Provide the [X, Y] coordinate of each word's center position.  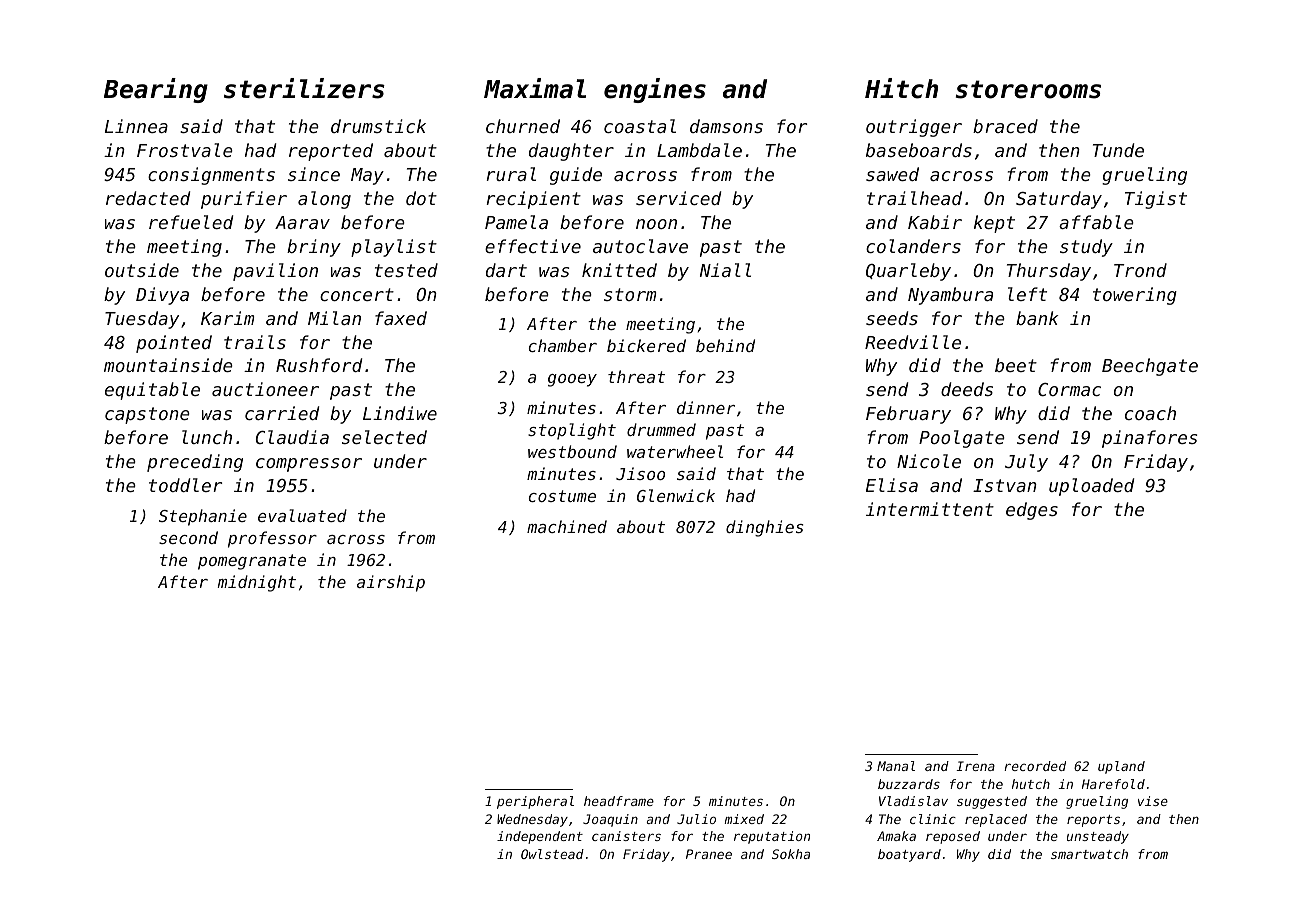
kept [994, 224]
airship [391, 583]
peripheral [535, 802]
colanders [913, 246]
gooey [572, 380]
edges [1032, 511]
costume [562, 496]
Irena [975, 766]
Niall [725, 270]
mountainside [168, 365]
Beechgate [1150, 367]
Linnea [136, 126]
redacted [148, 198]
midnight [256, 583]
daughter [571, 152]
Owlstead [552, 854]
